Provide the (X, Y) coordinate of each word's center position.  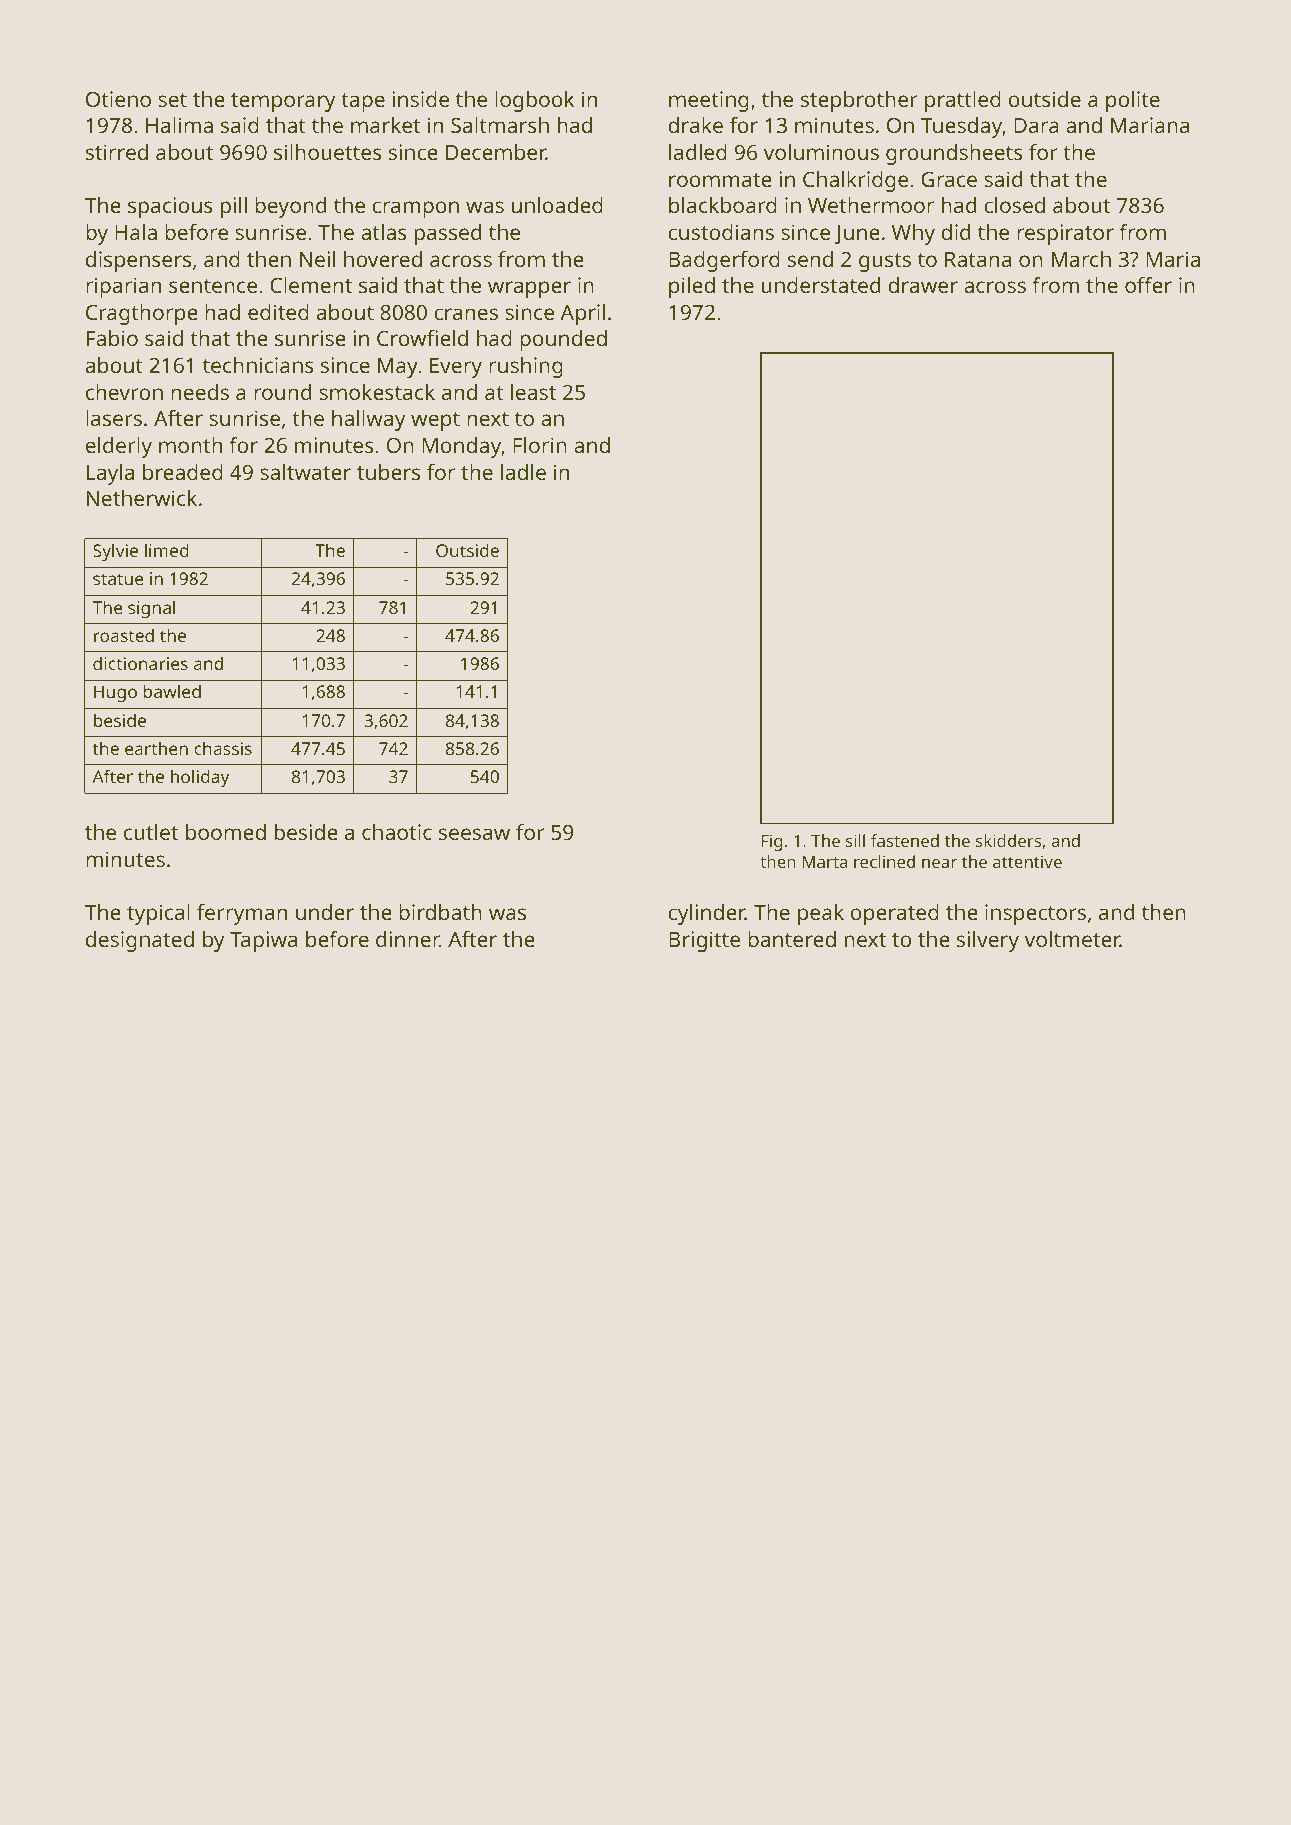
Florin (540, 445)
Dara (1036, 125)
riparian (123, 287)
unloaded (557, 205)
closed (1014, 205)
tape (363, 102)
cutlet (151, 832)
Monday (461, 447)
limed (167, 550)
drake (695, 125)
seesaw (474, 834)
